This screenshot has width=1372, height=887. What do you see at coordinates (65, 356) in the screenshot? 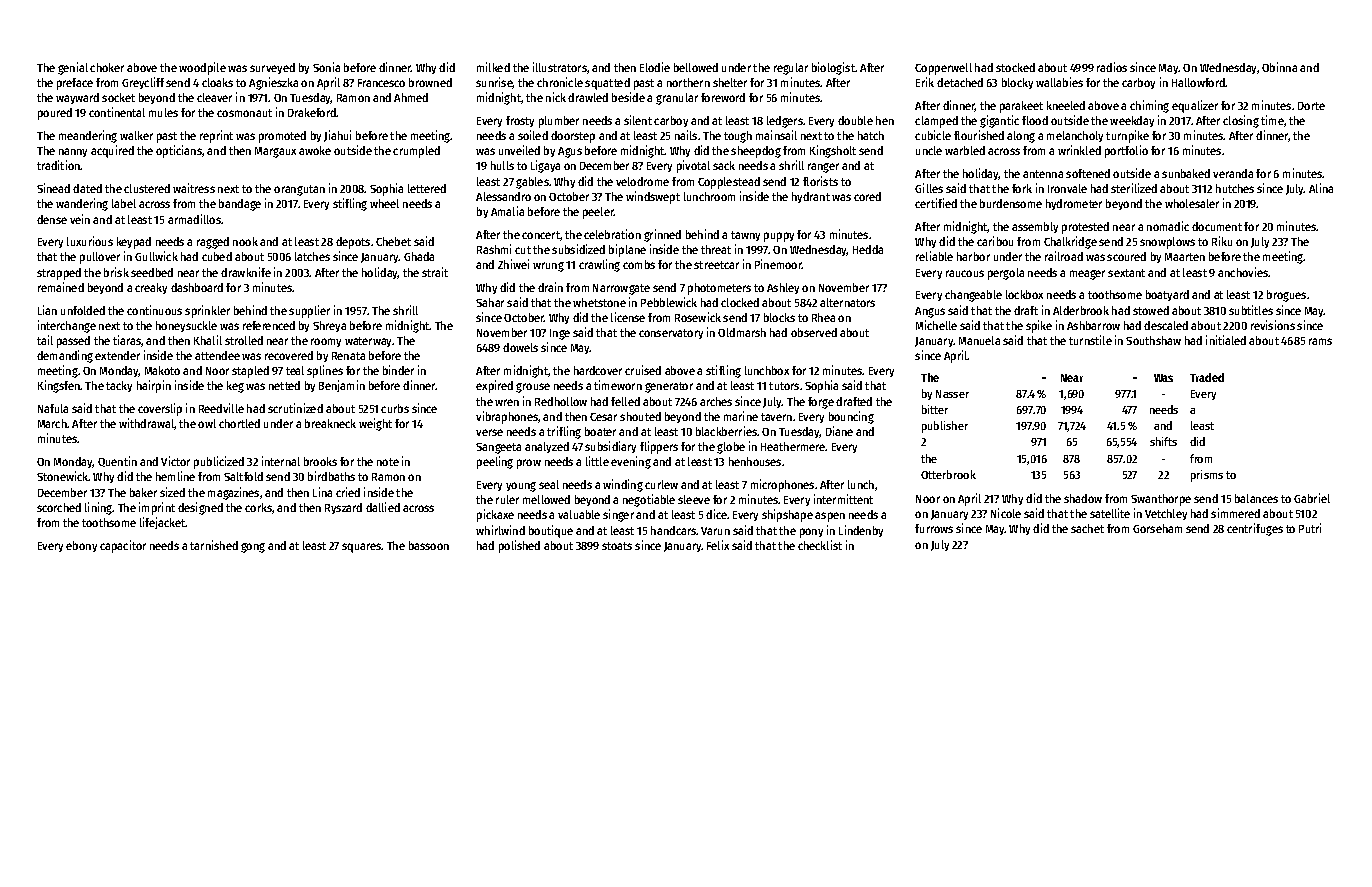
I see `demanding` at bounding box center [65, 356].
